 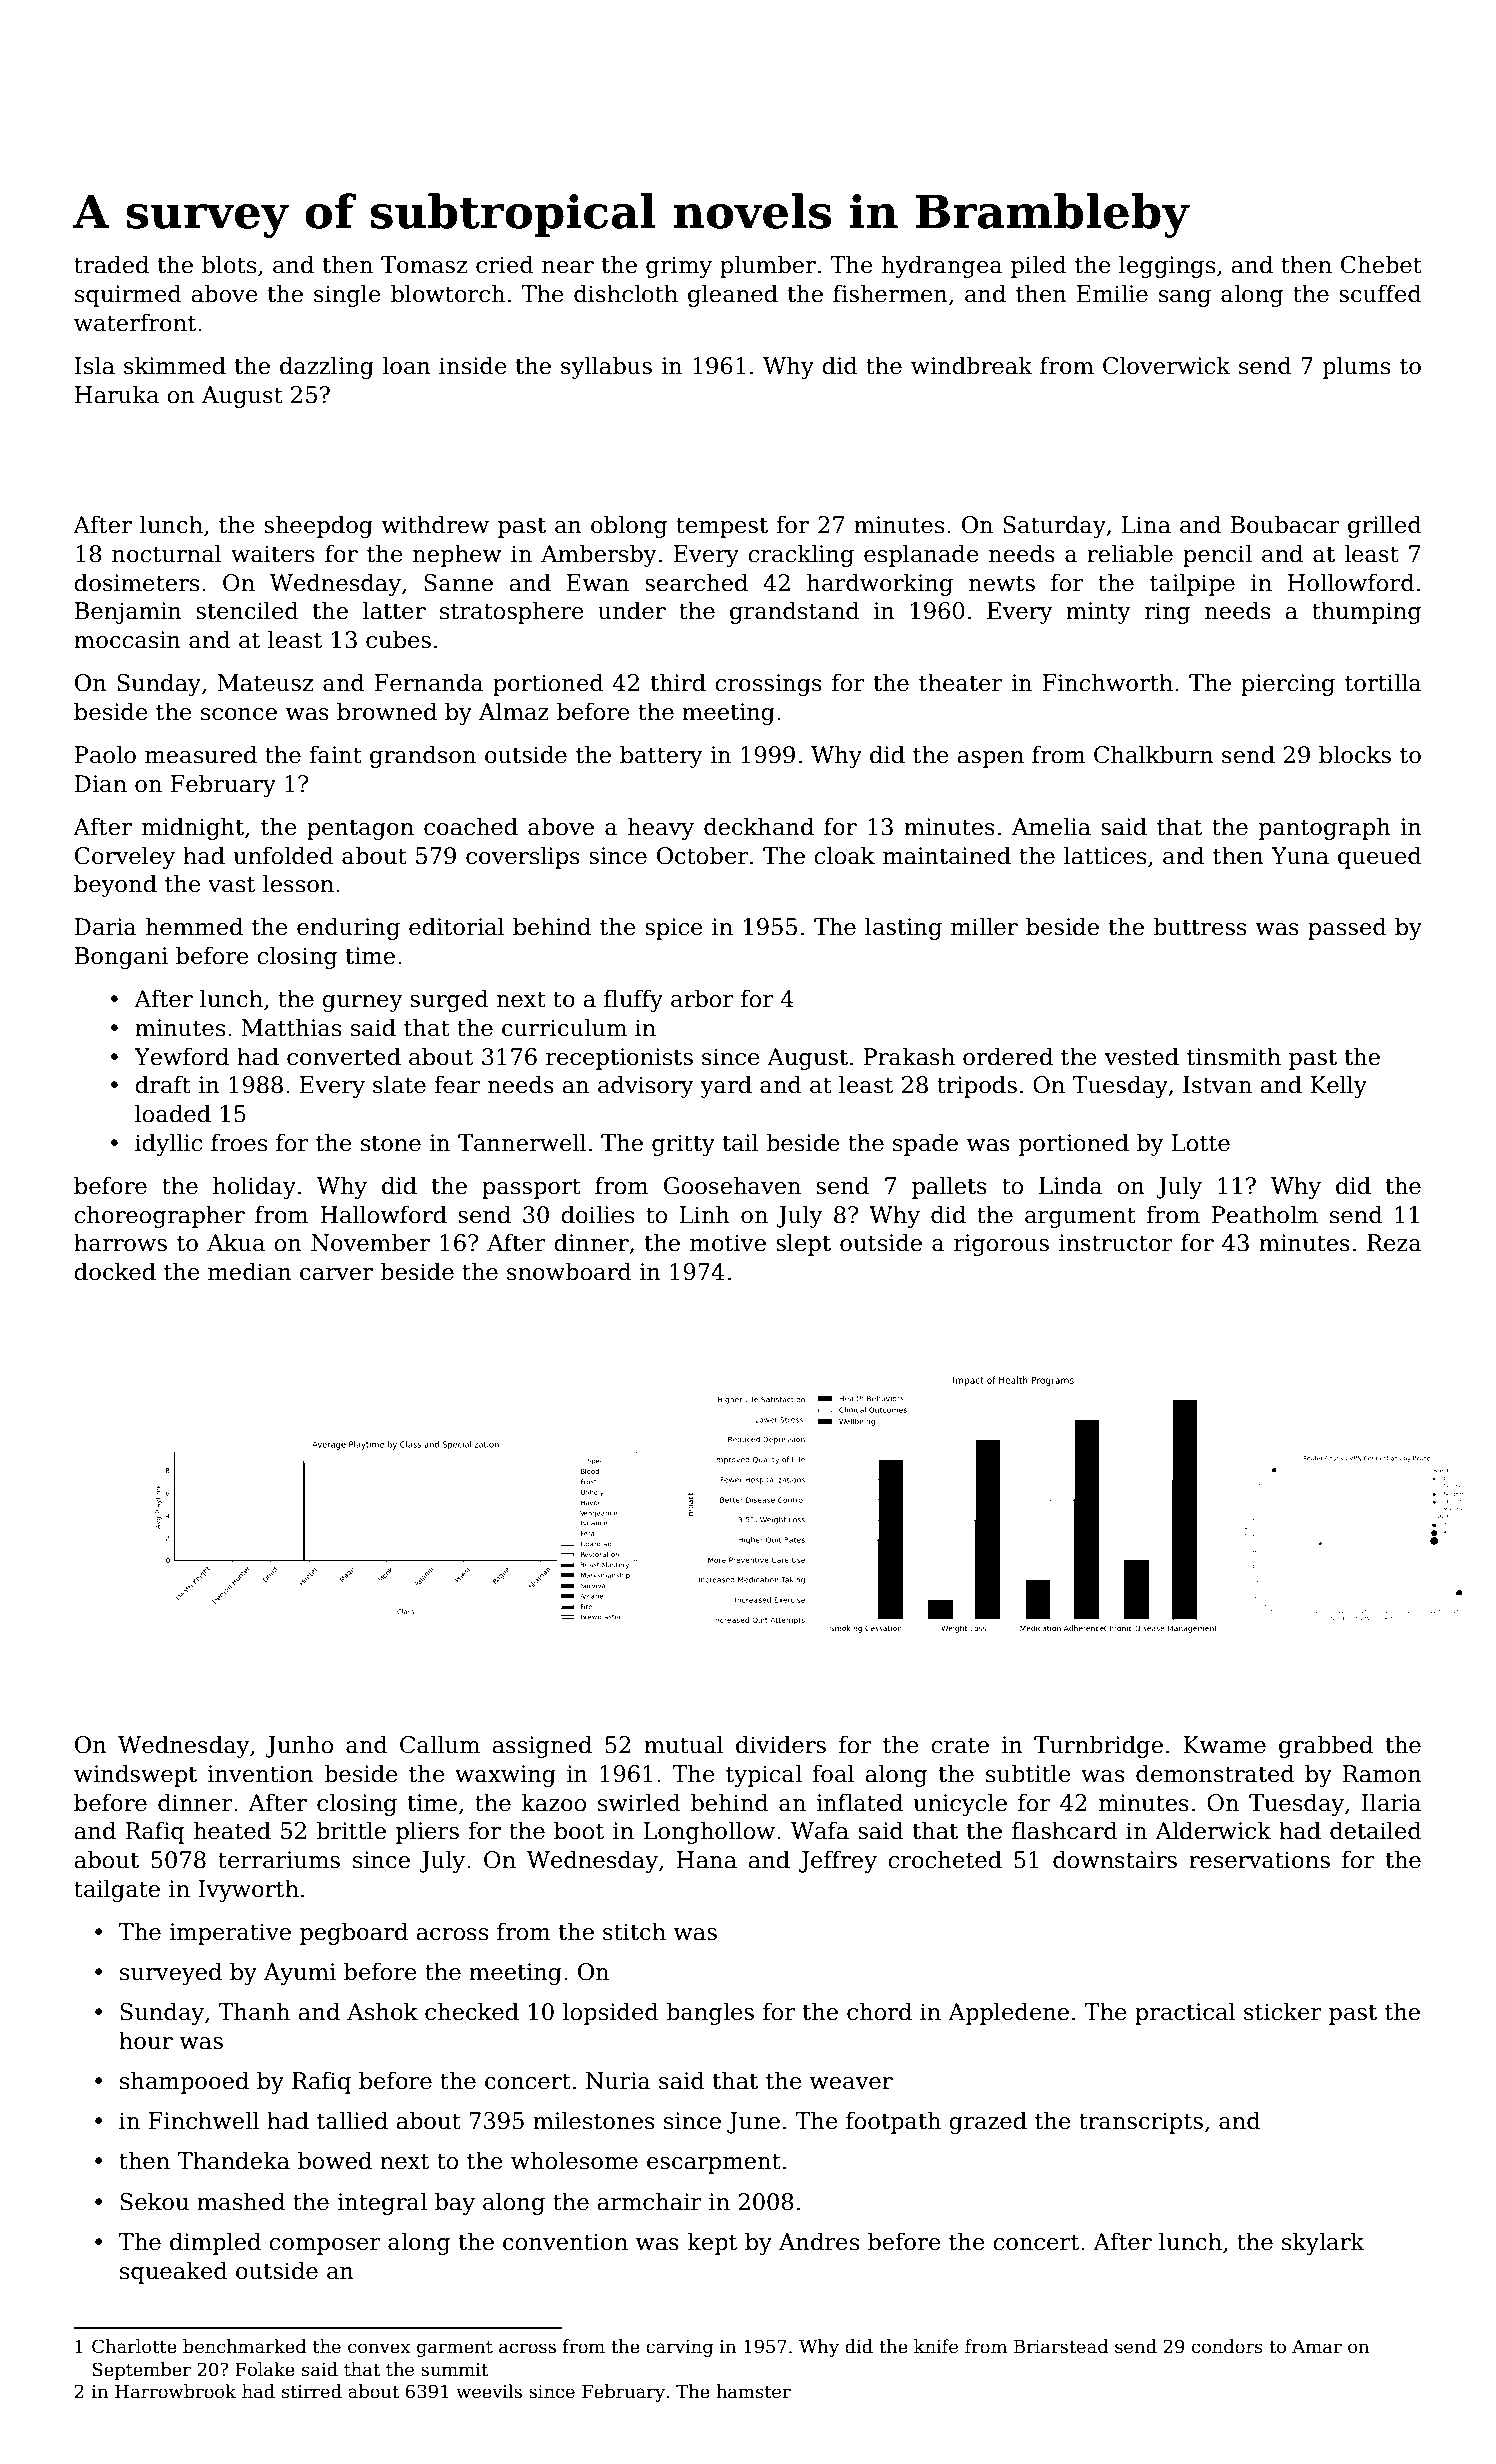 What do you see at coordinates (781, 1744) in the screenshot?
I see `dividers` at bounding box center [781, 1744].
